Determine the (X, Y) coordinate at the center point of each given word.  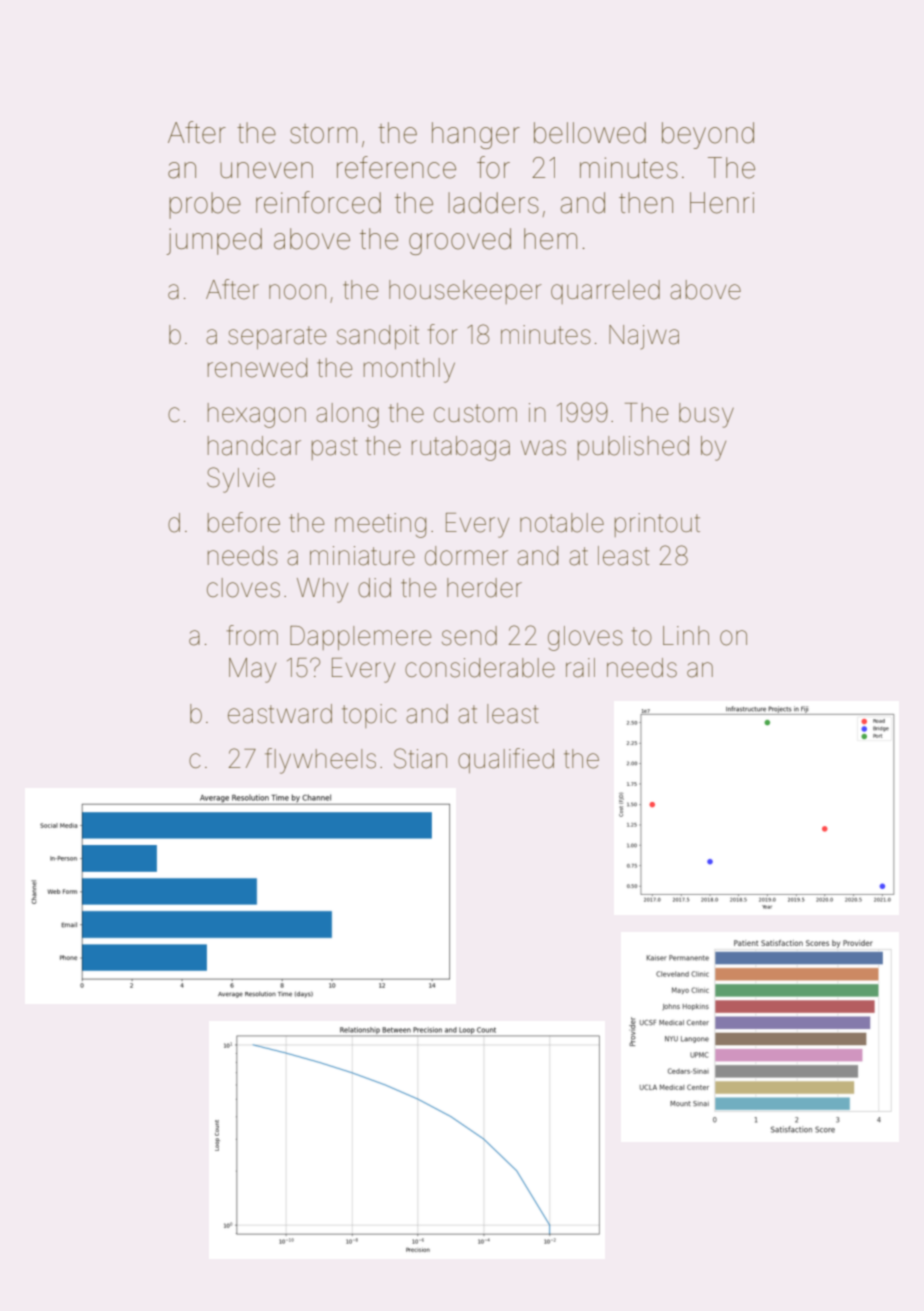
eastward (280, 714)
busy (706, 415)
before (244, 522)
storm (323, 134)
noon (297, 292)
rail (580, 668)
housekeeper (465, 292)
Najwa (644, 337)
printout (657, 525)
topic (369, 716)
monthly (409, 370)
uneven (266, 170)
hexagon (257, 415)
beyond (708, 135)
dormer (466, 556)
